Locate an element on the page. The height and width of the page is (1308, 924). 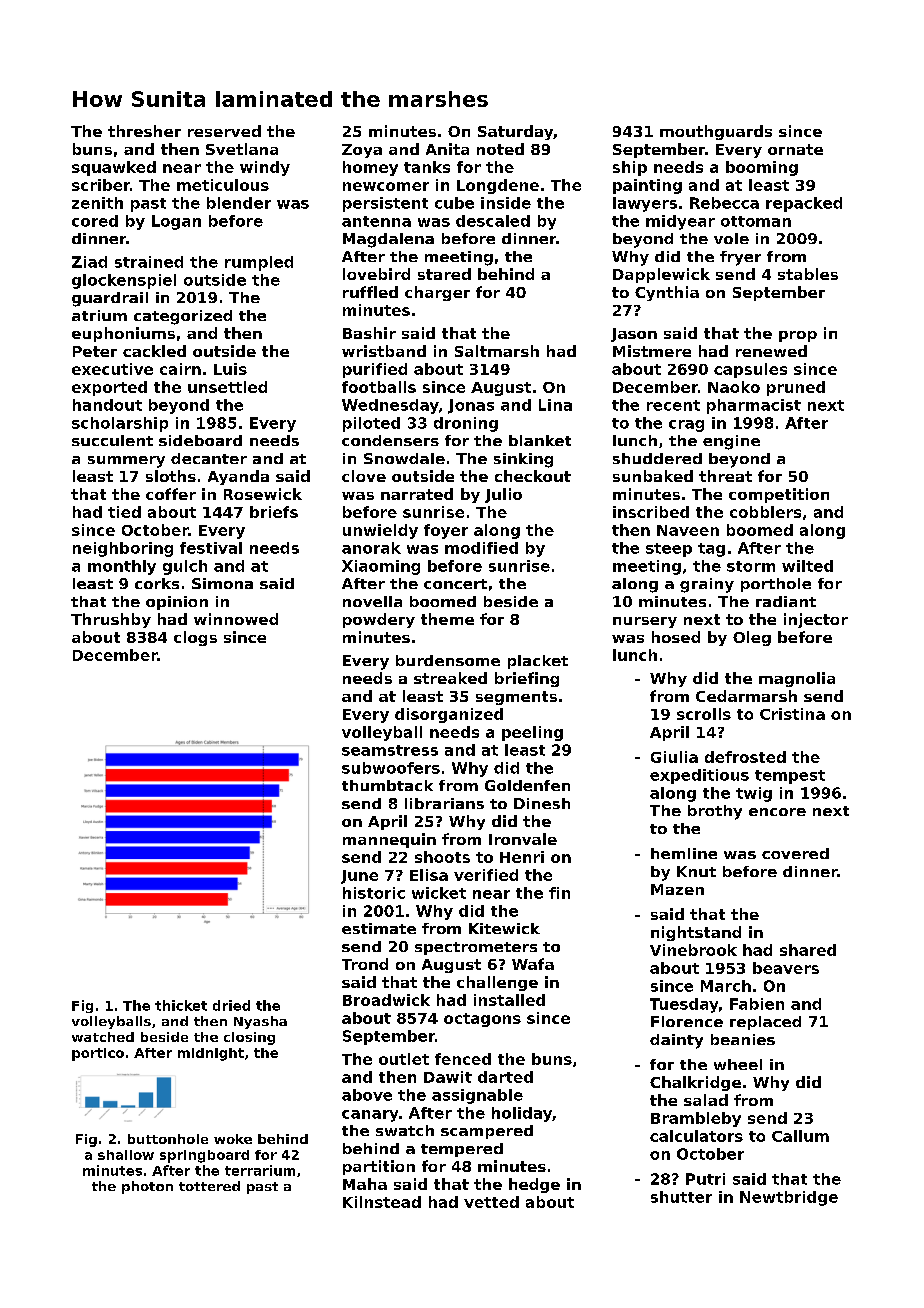
shallow is located at coordinates (126, 1155).
